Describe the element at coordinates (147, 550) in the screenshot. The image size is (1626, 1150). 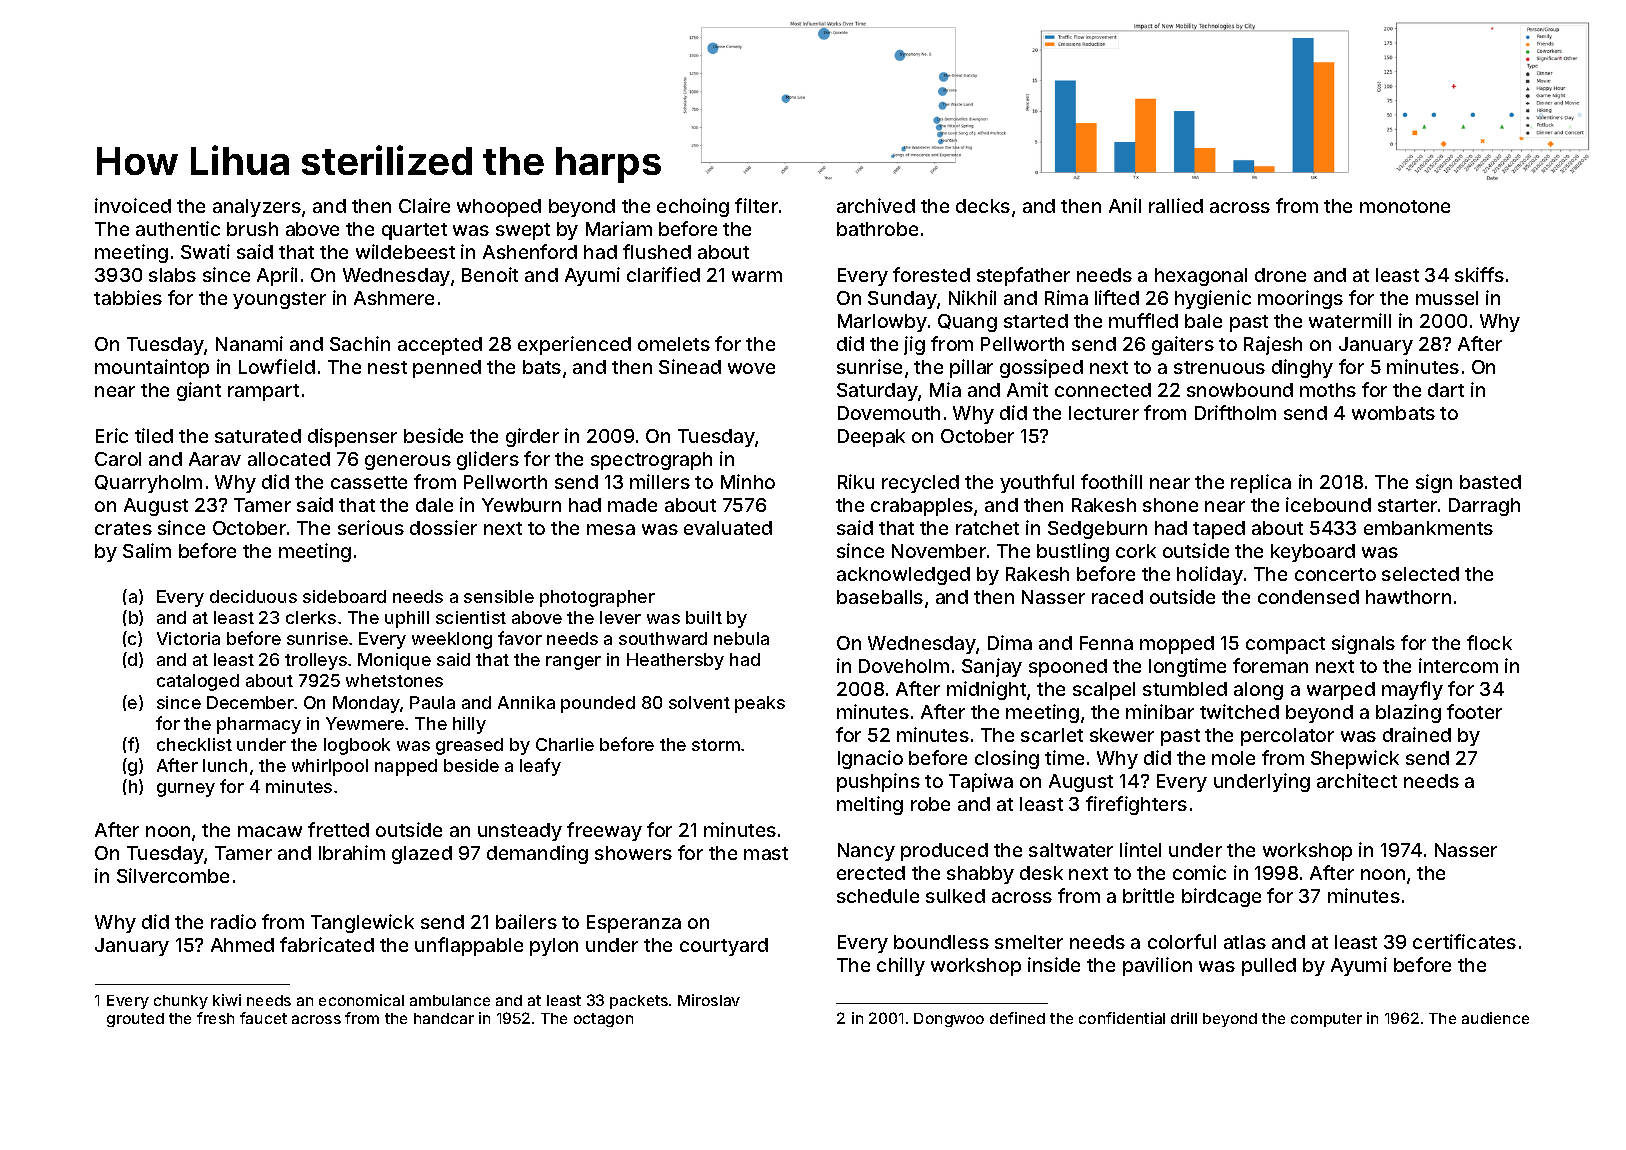
I see `Salim` at that location.
